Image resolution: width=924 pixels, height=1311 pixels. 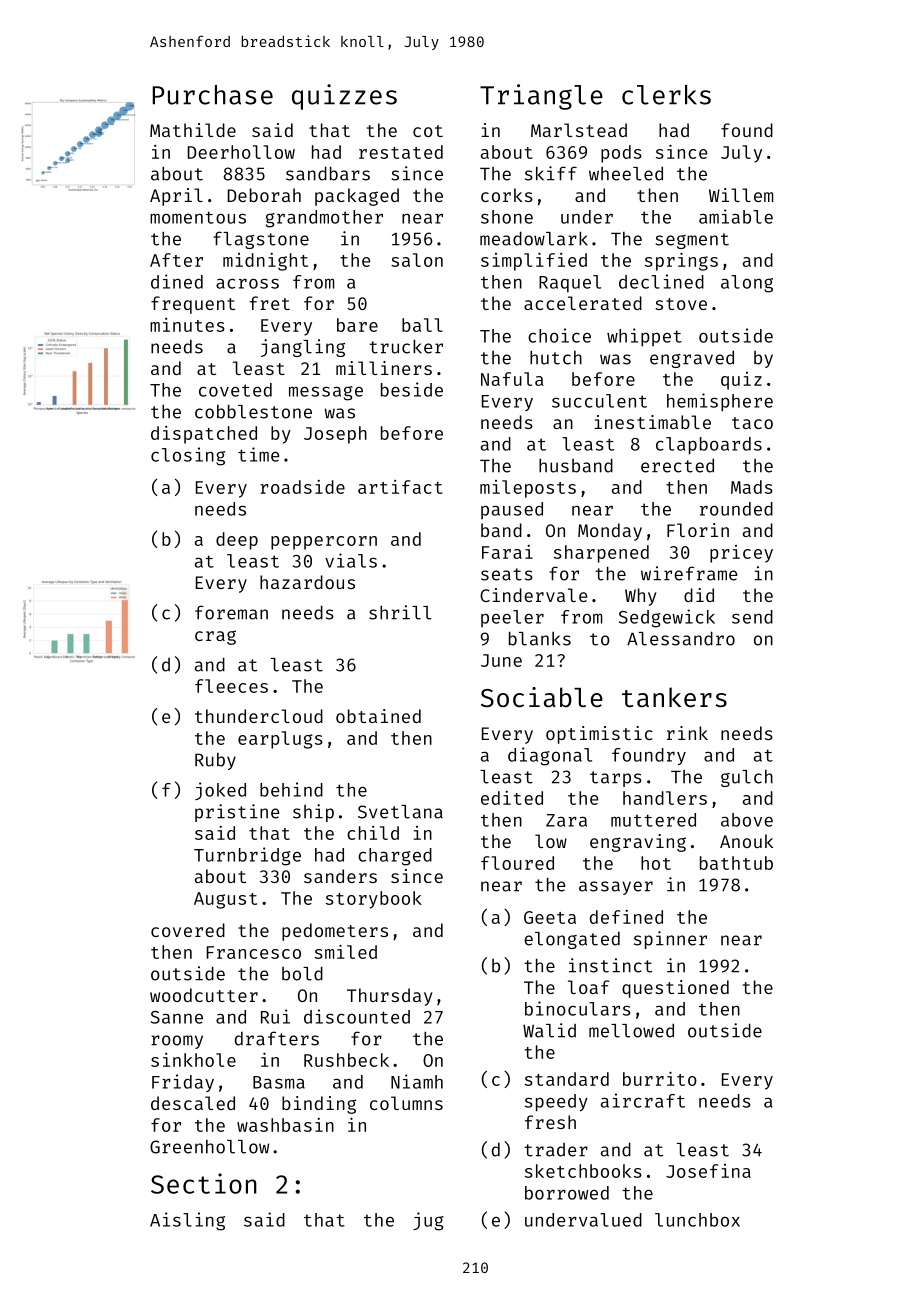 What do you see at coordinates (335, 932) in the page?
I see `pedometers` at bounding box center [335, 932].
